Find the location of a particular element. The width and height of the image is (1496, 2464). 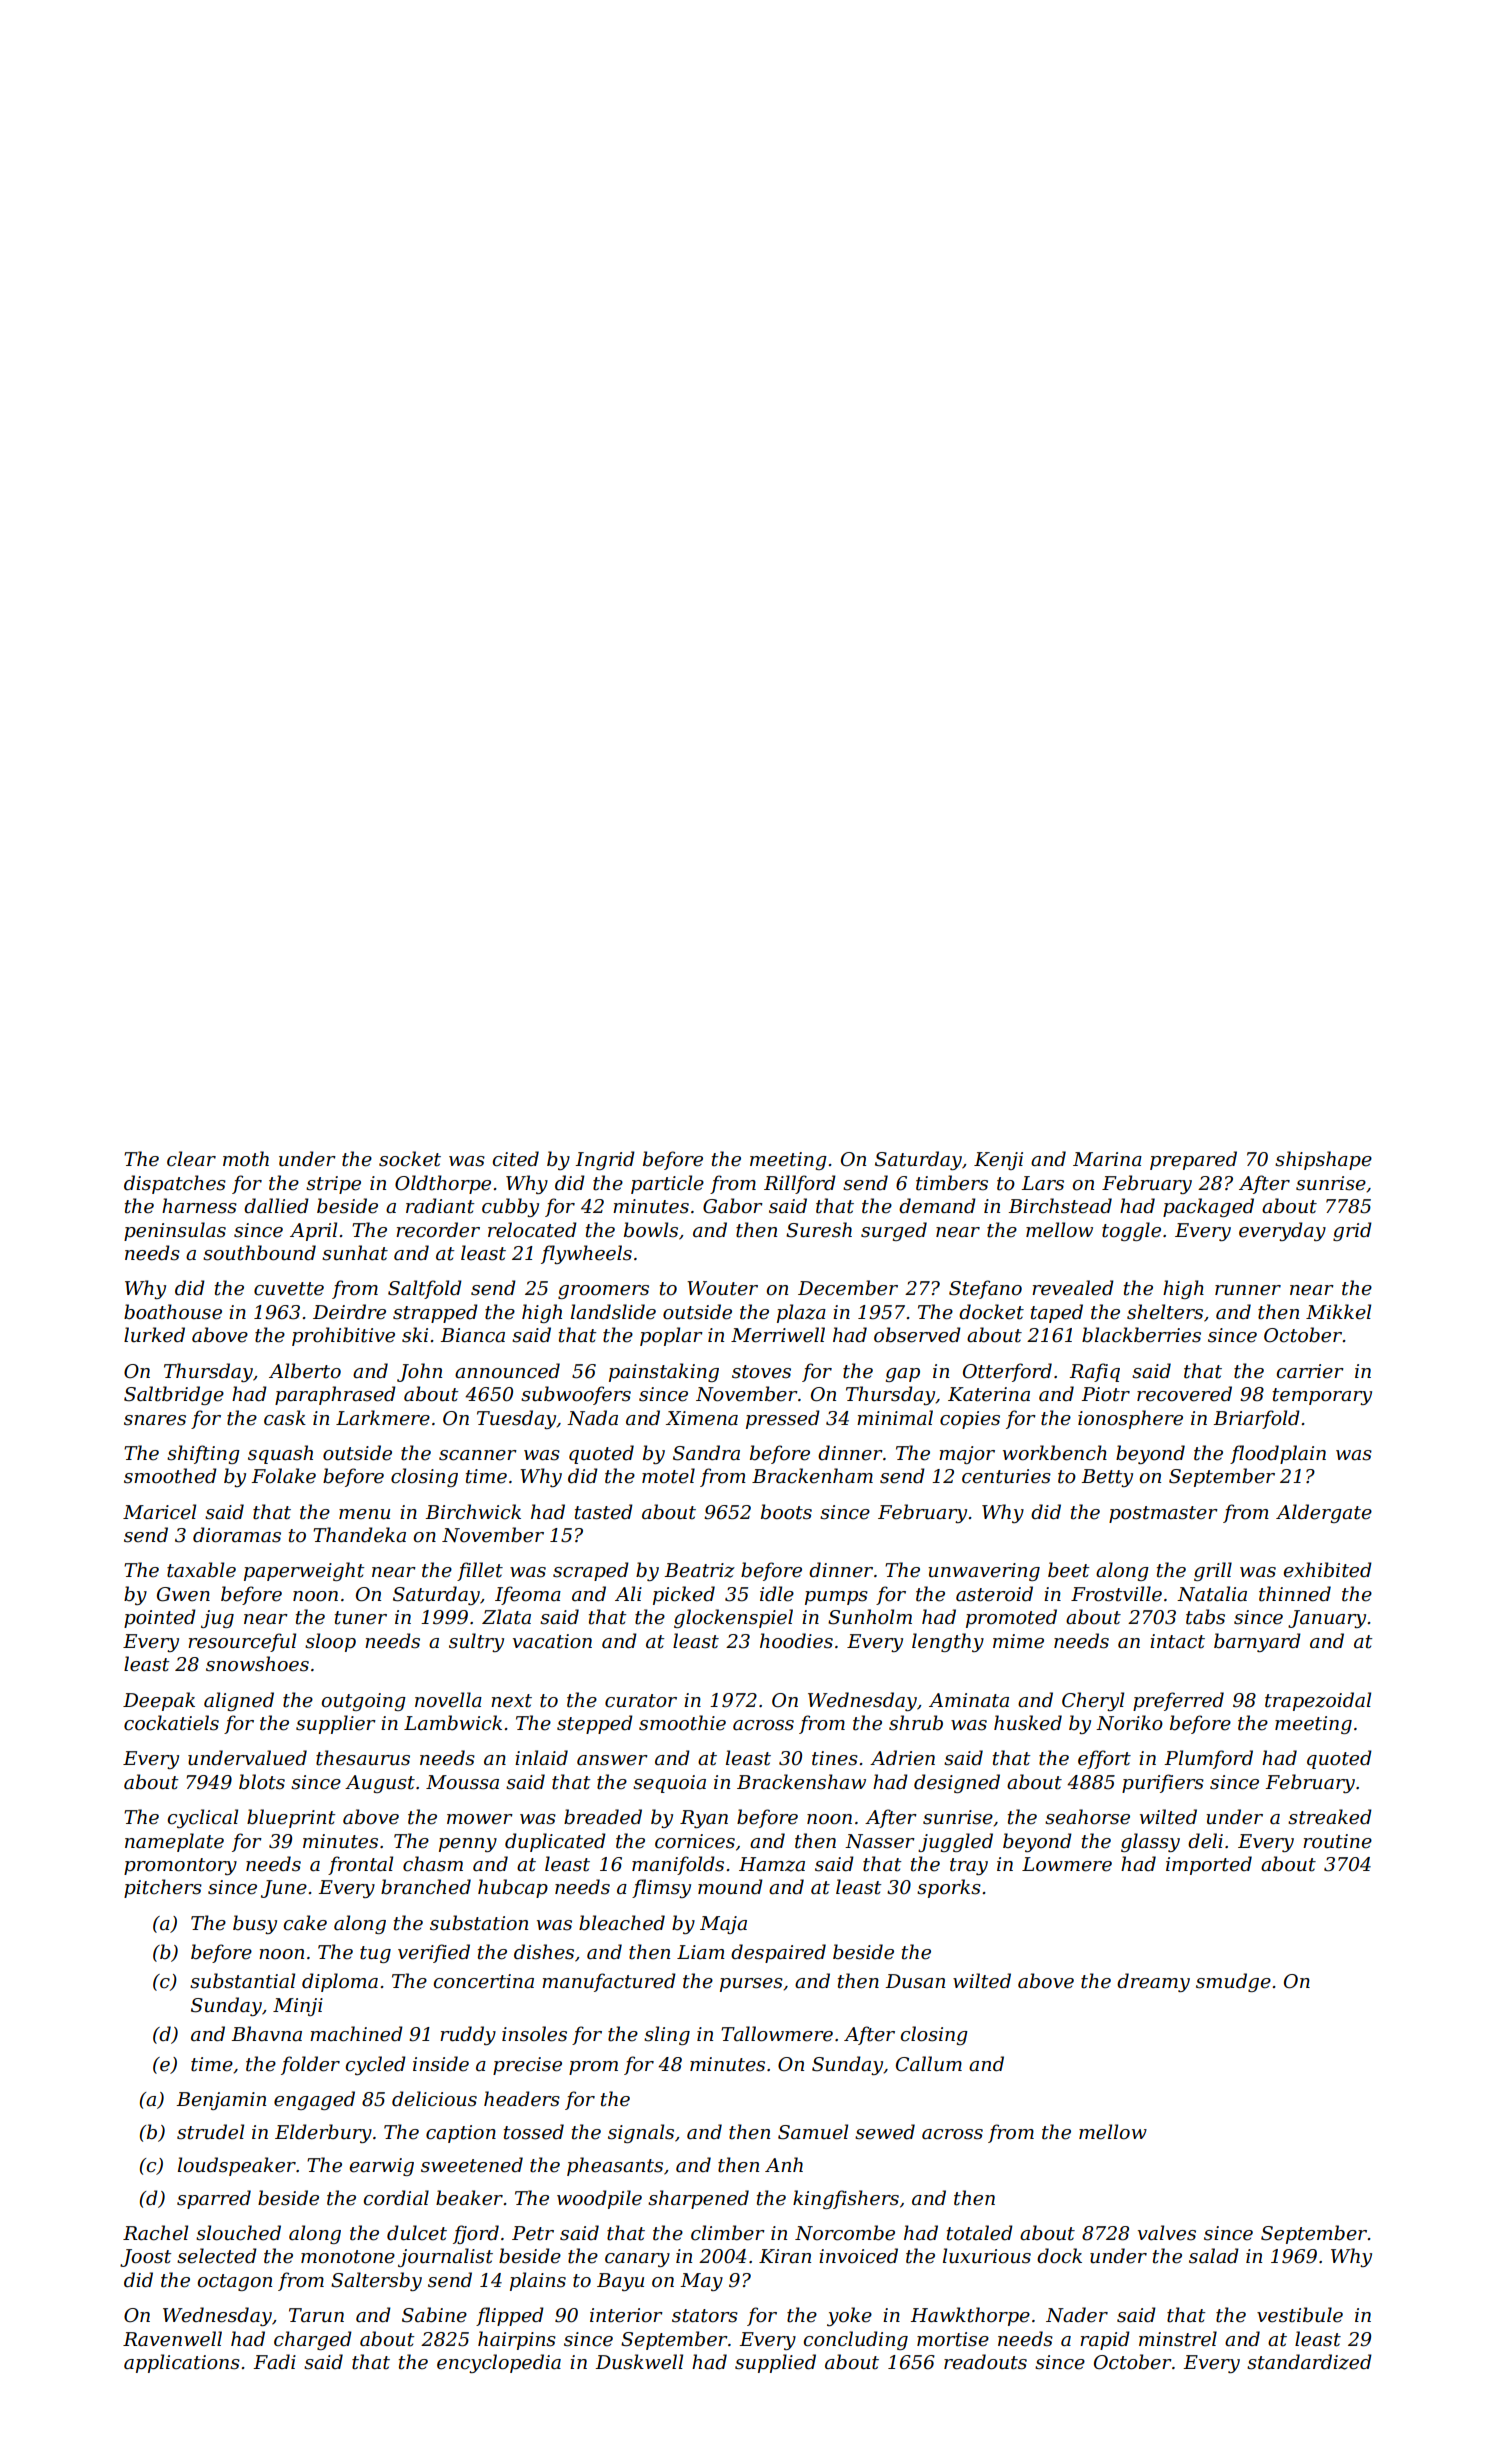

intact is located at coordinates (1177, 1641).
